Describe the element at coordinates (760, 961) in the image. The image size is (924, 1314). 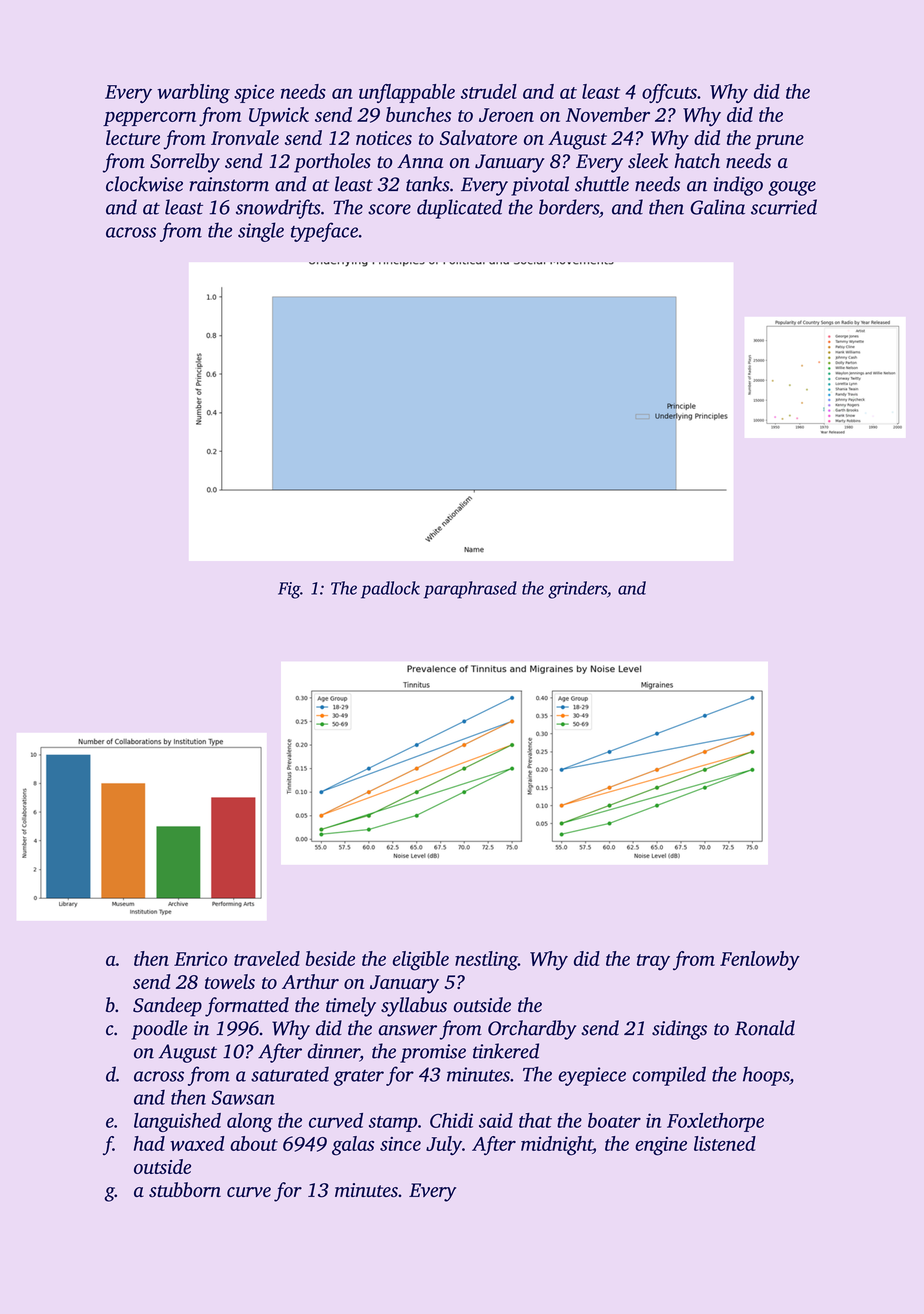
I see `Fenlowby` at that location.
